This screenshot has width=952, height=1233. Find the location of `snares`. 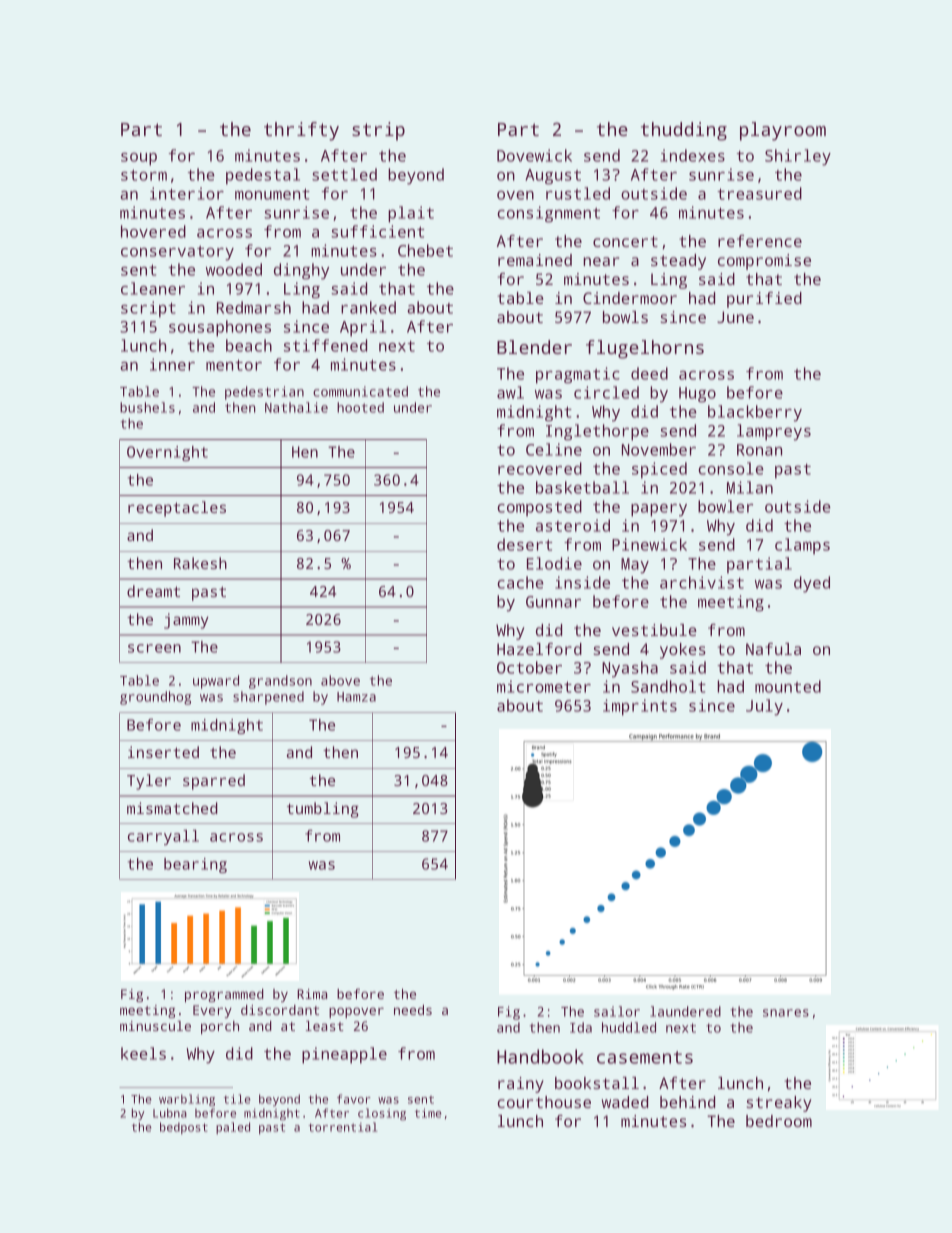

snares is located at coordinates (786, 1013).
